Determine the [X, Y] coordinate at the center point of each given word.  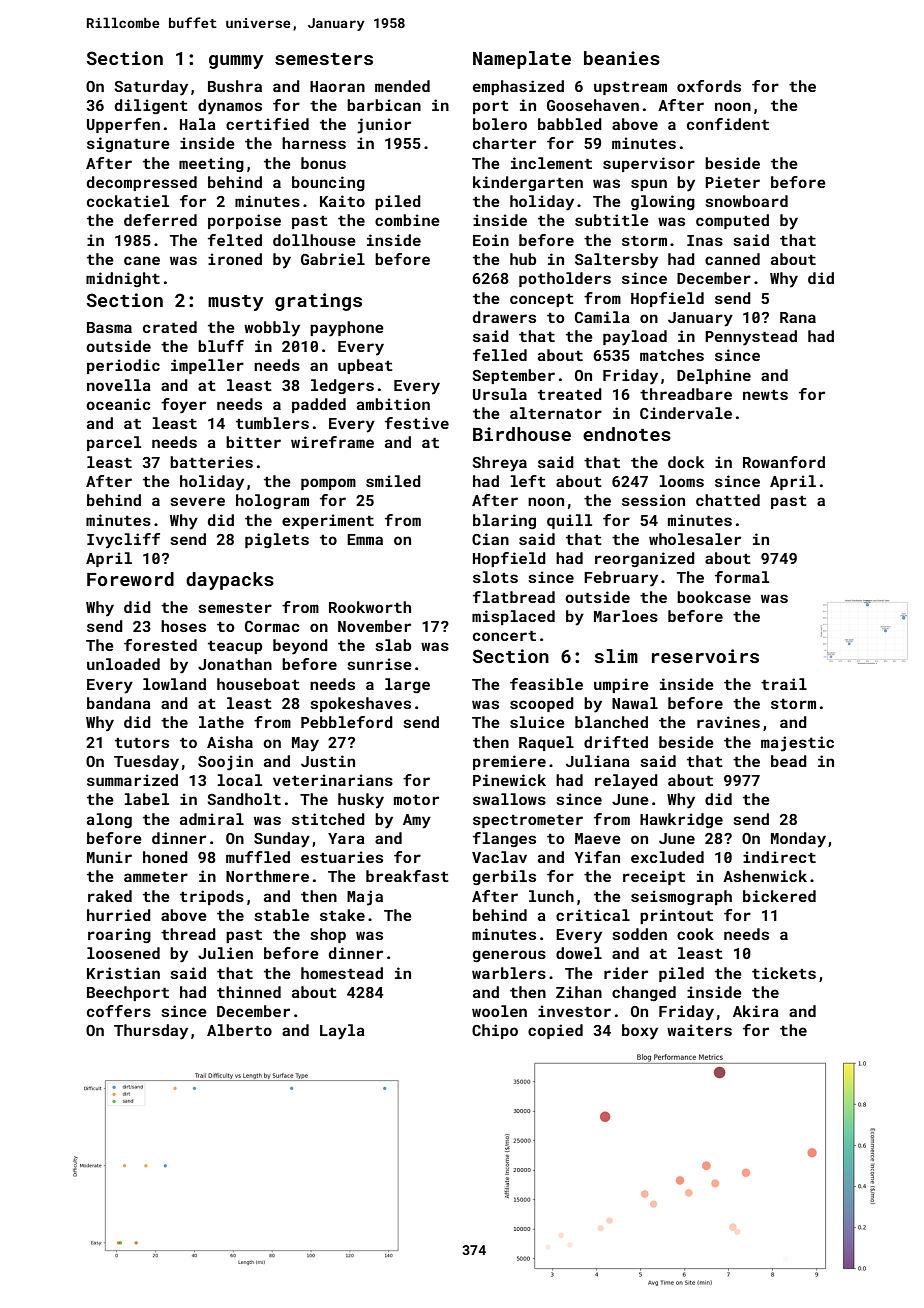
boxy [640, 1032]
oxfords [709, 86]
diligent [151, 106]
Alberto [239, 1030]
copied [555, 1031]
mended [402, 86]
